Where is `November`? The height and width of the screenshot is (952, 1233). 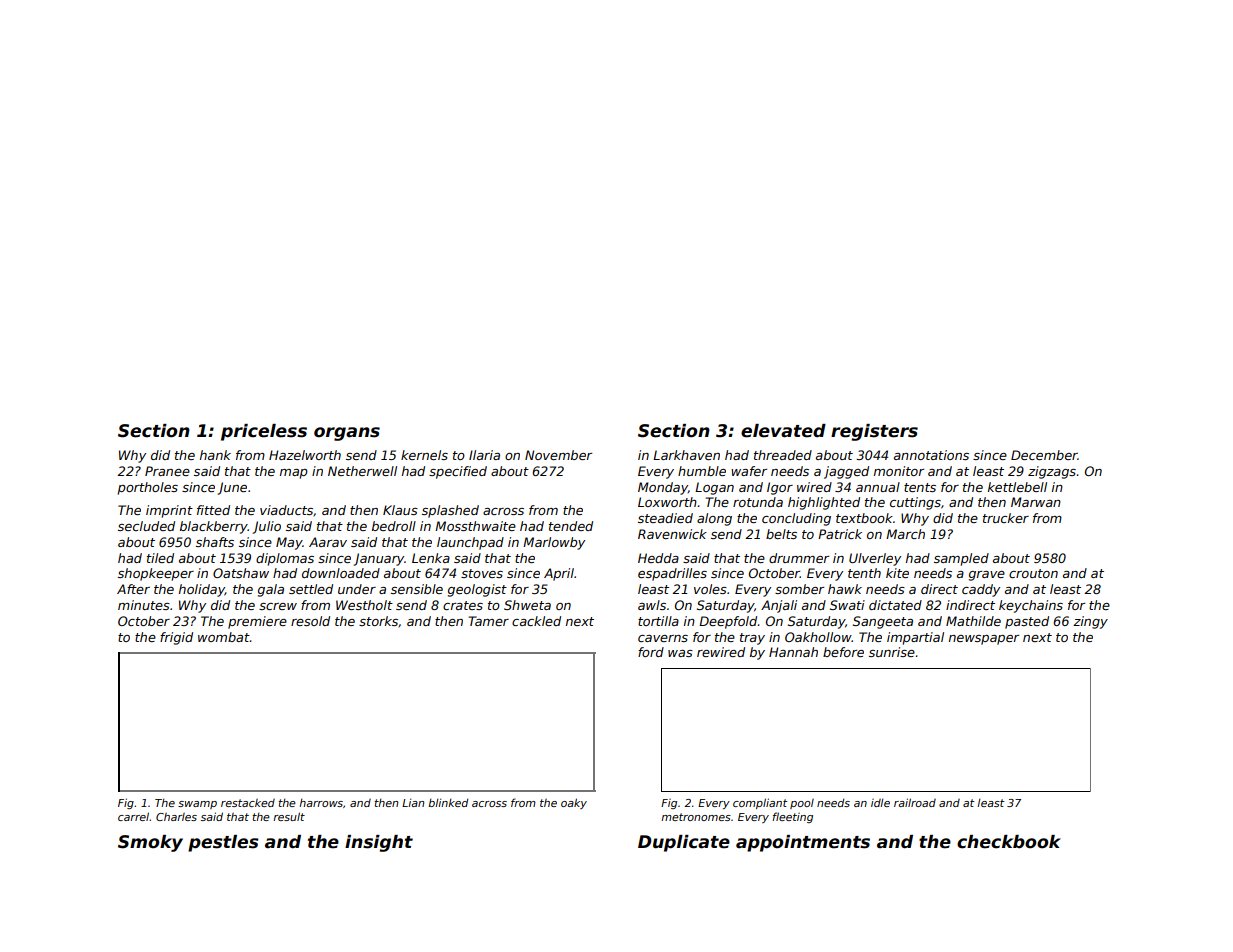
November is located at coordinates (558, 455).
